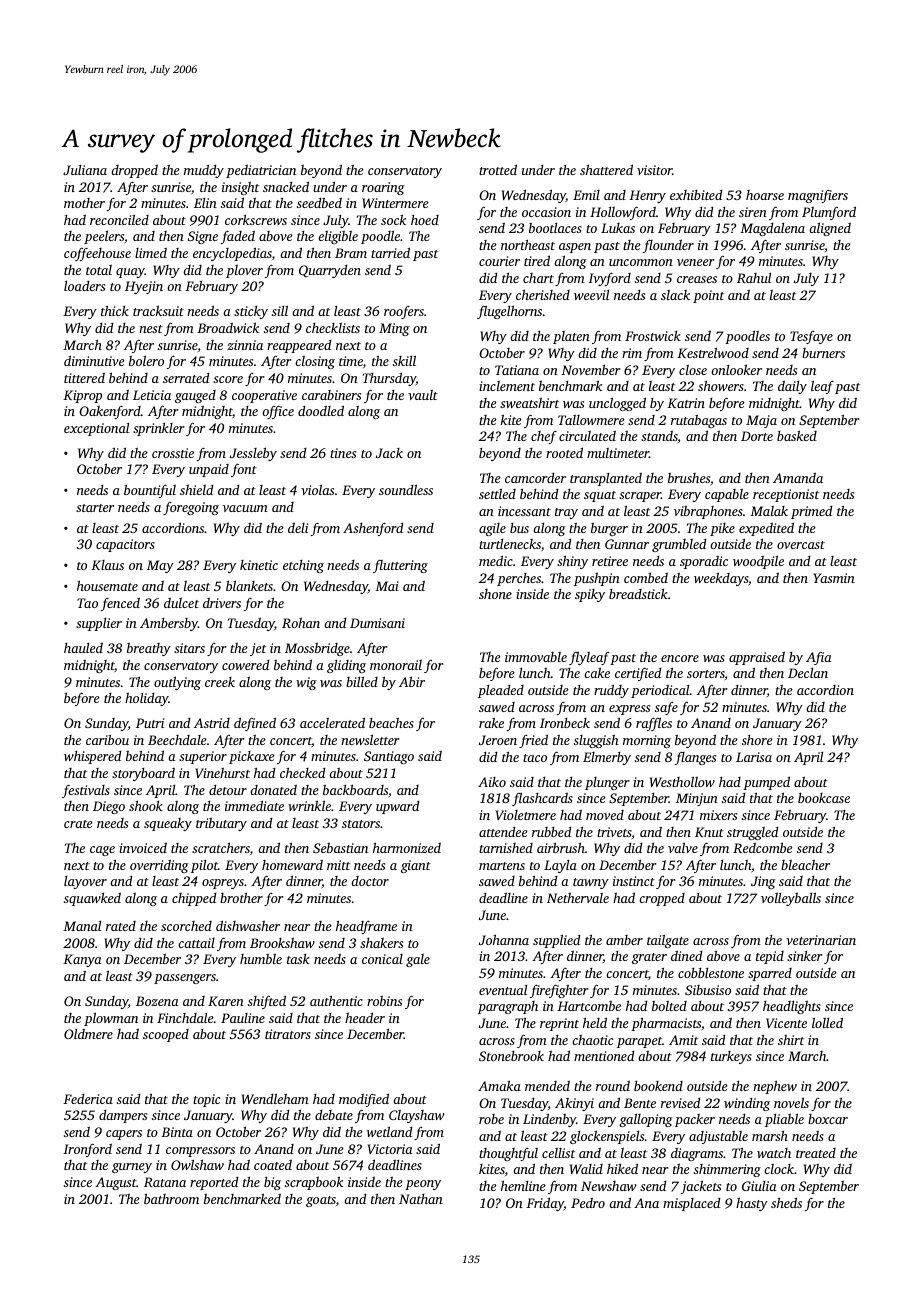 The height and width of the document is (1308, 924). Describe the element at coordinates (607, 1137) in the document. I see `glockenspiels` at that location.
